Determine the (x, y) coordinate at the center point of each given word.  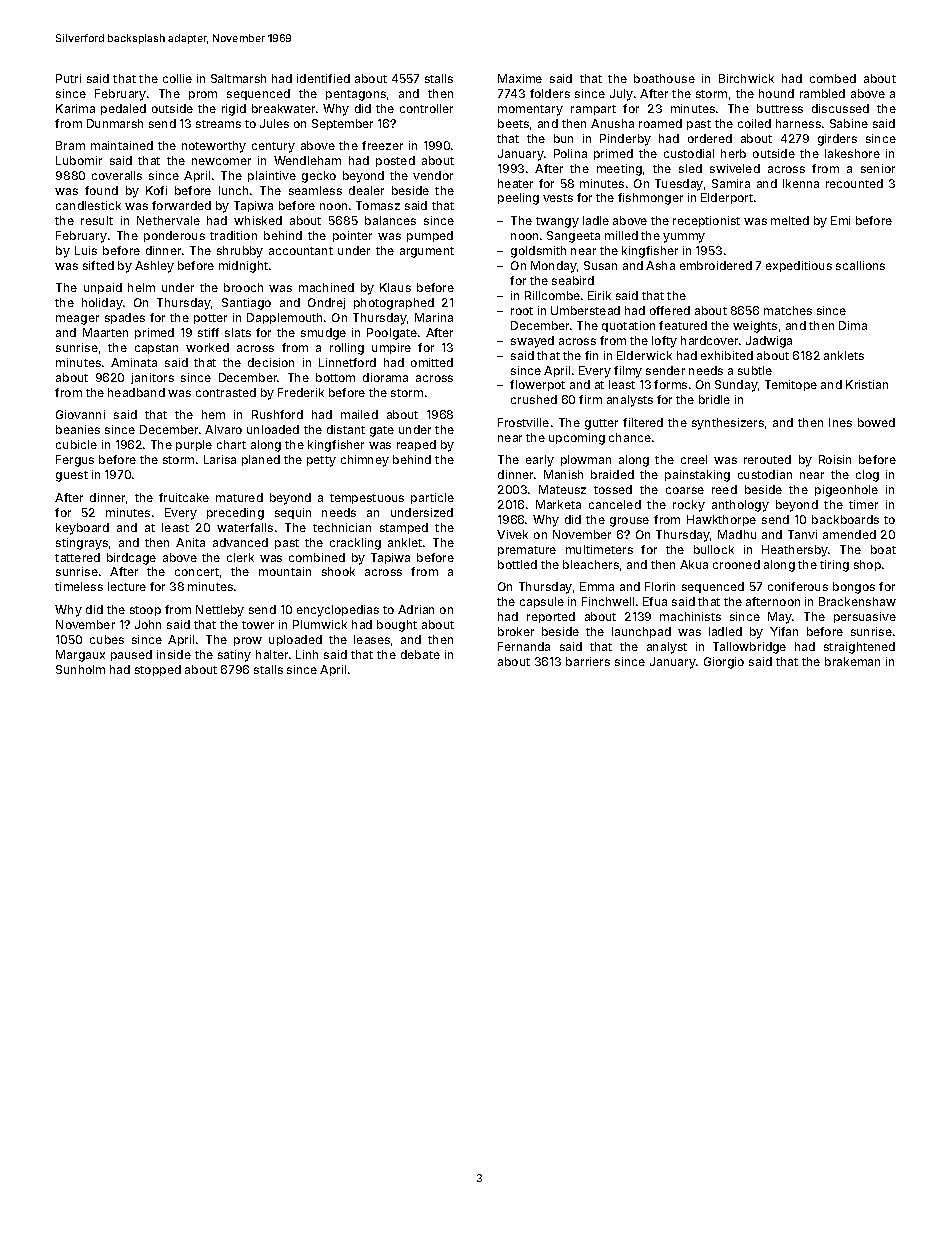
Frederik (301, 392)
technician (342, 527)
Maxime (520, 78)
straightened (859, 648)
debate (420, 654)
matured (239, 497)
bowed (876, 422)
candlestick (88, 205)
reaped (416, 445)
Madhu (737, 534)
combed (833, 78)
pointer (352, 236)
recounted (854, 183)
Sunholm (80, 669)
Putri (68, 78)
